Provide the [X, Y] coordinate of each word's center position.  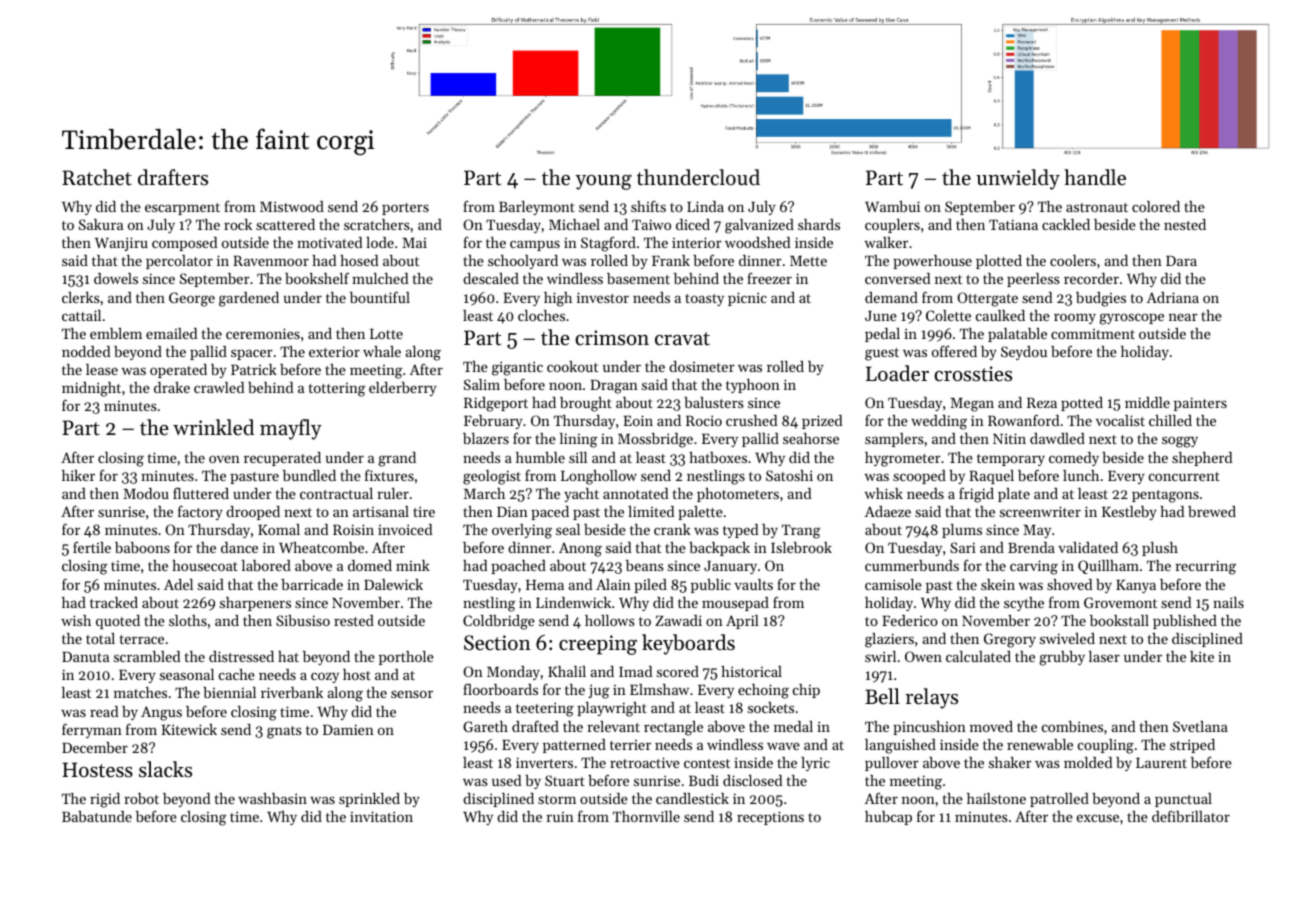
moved [991, 726]
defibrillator [1191, 816]
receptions [770, 818]
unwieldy [1018, 179]
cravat [682, 339]
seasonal [187, 674]
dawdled [1057, 438]
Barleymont [537, 208]
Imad [635, 671]
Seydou [1024, 353]
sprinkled [369, 800]
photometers [738, 495]
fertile [92, 547]
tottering [337, 390]
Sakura [101, 224]
